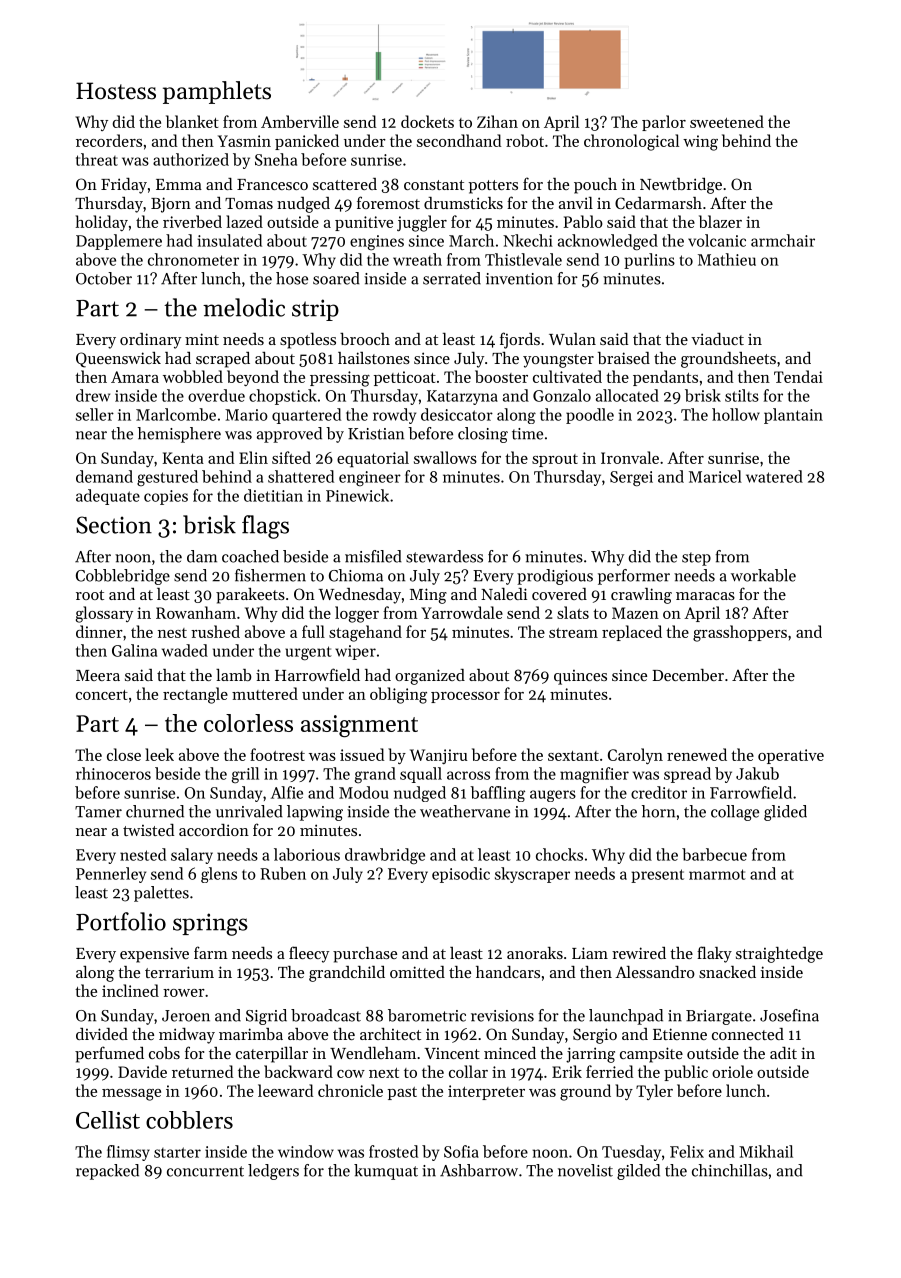 This screenshot has height=1278, width=901. Describe the element at coordinates (497, 121) in the screenshot. I see `Zihan` at that location.
